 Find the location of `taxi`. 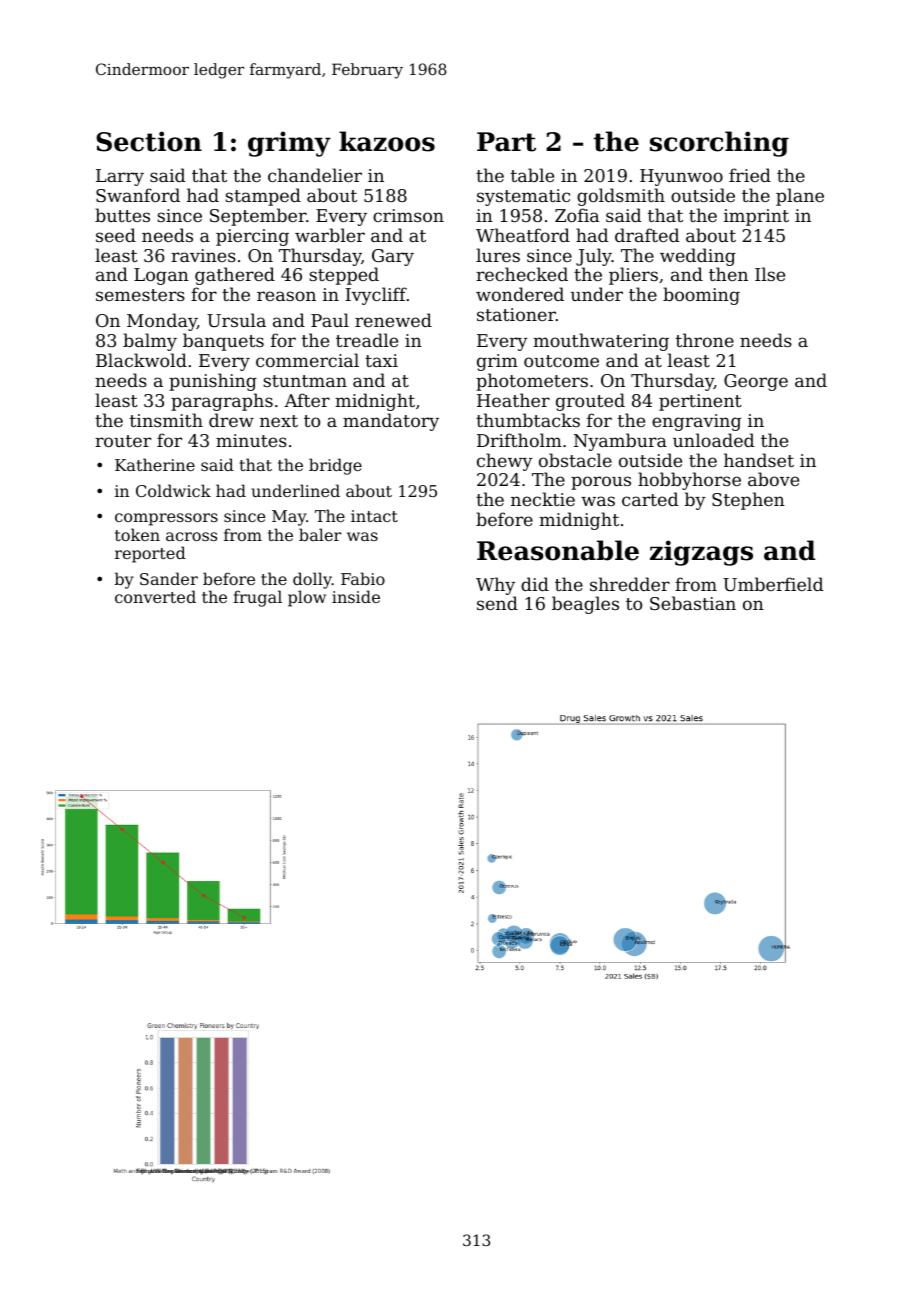

taxi is located at coordinates (381, 360).
